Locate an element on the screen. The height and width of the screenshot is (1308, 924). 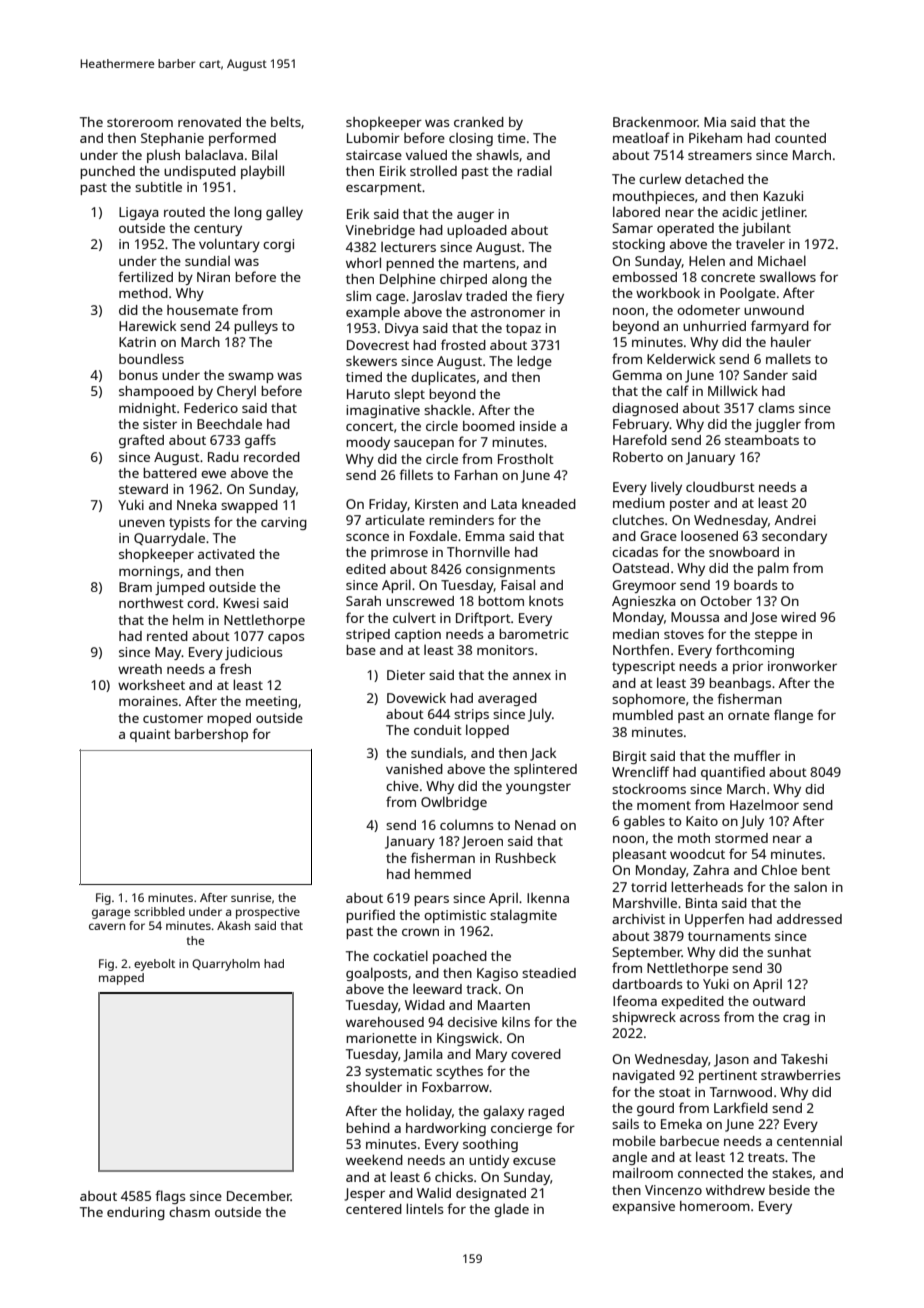
chive is located at coordinates (402, 786).
